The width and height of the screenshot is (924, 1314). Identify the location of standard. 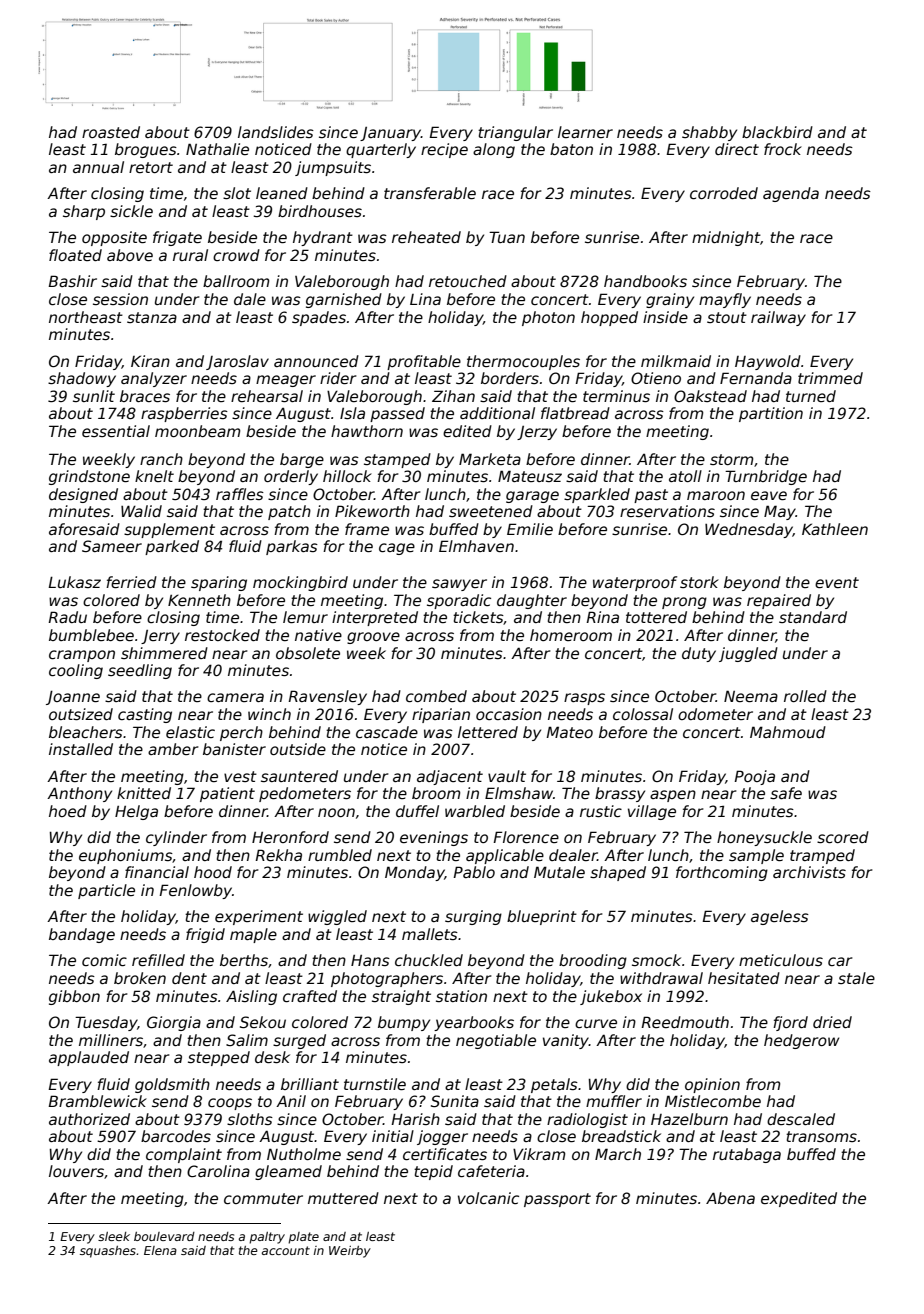
(813, 617).
